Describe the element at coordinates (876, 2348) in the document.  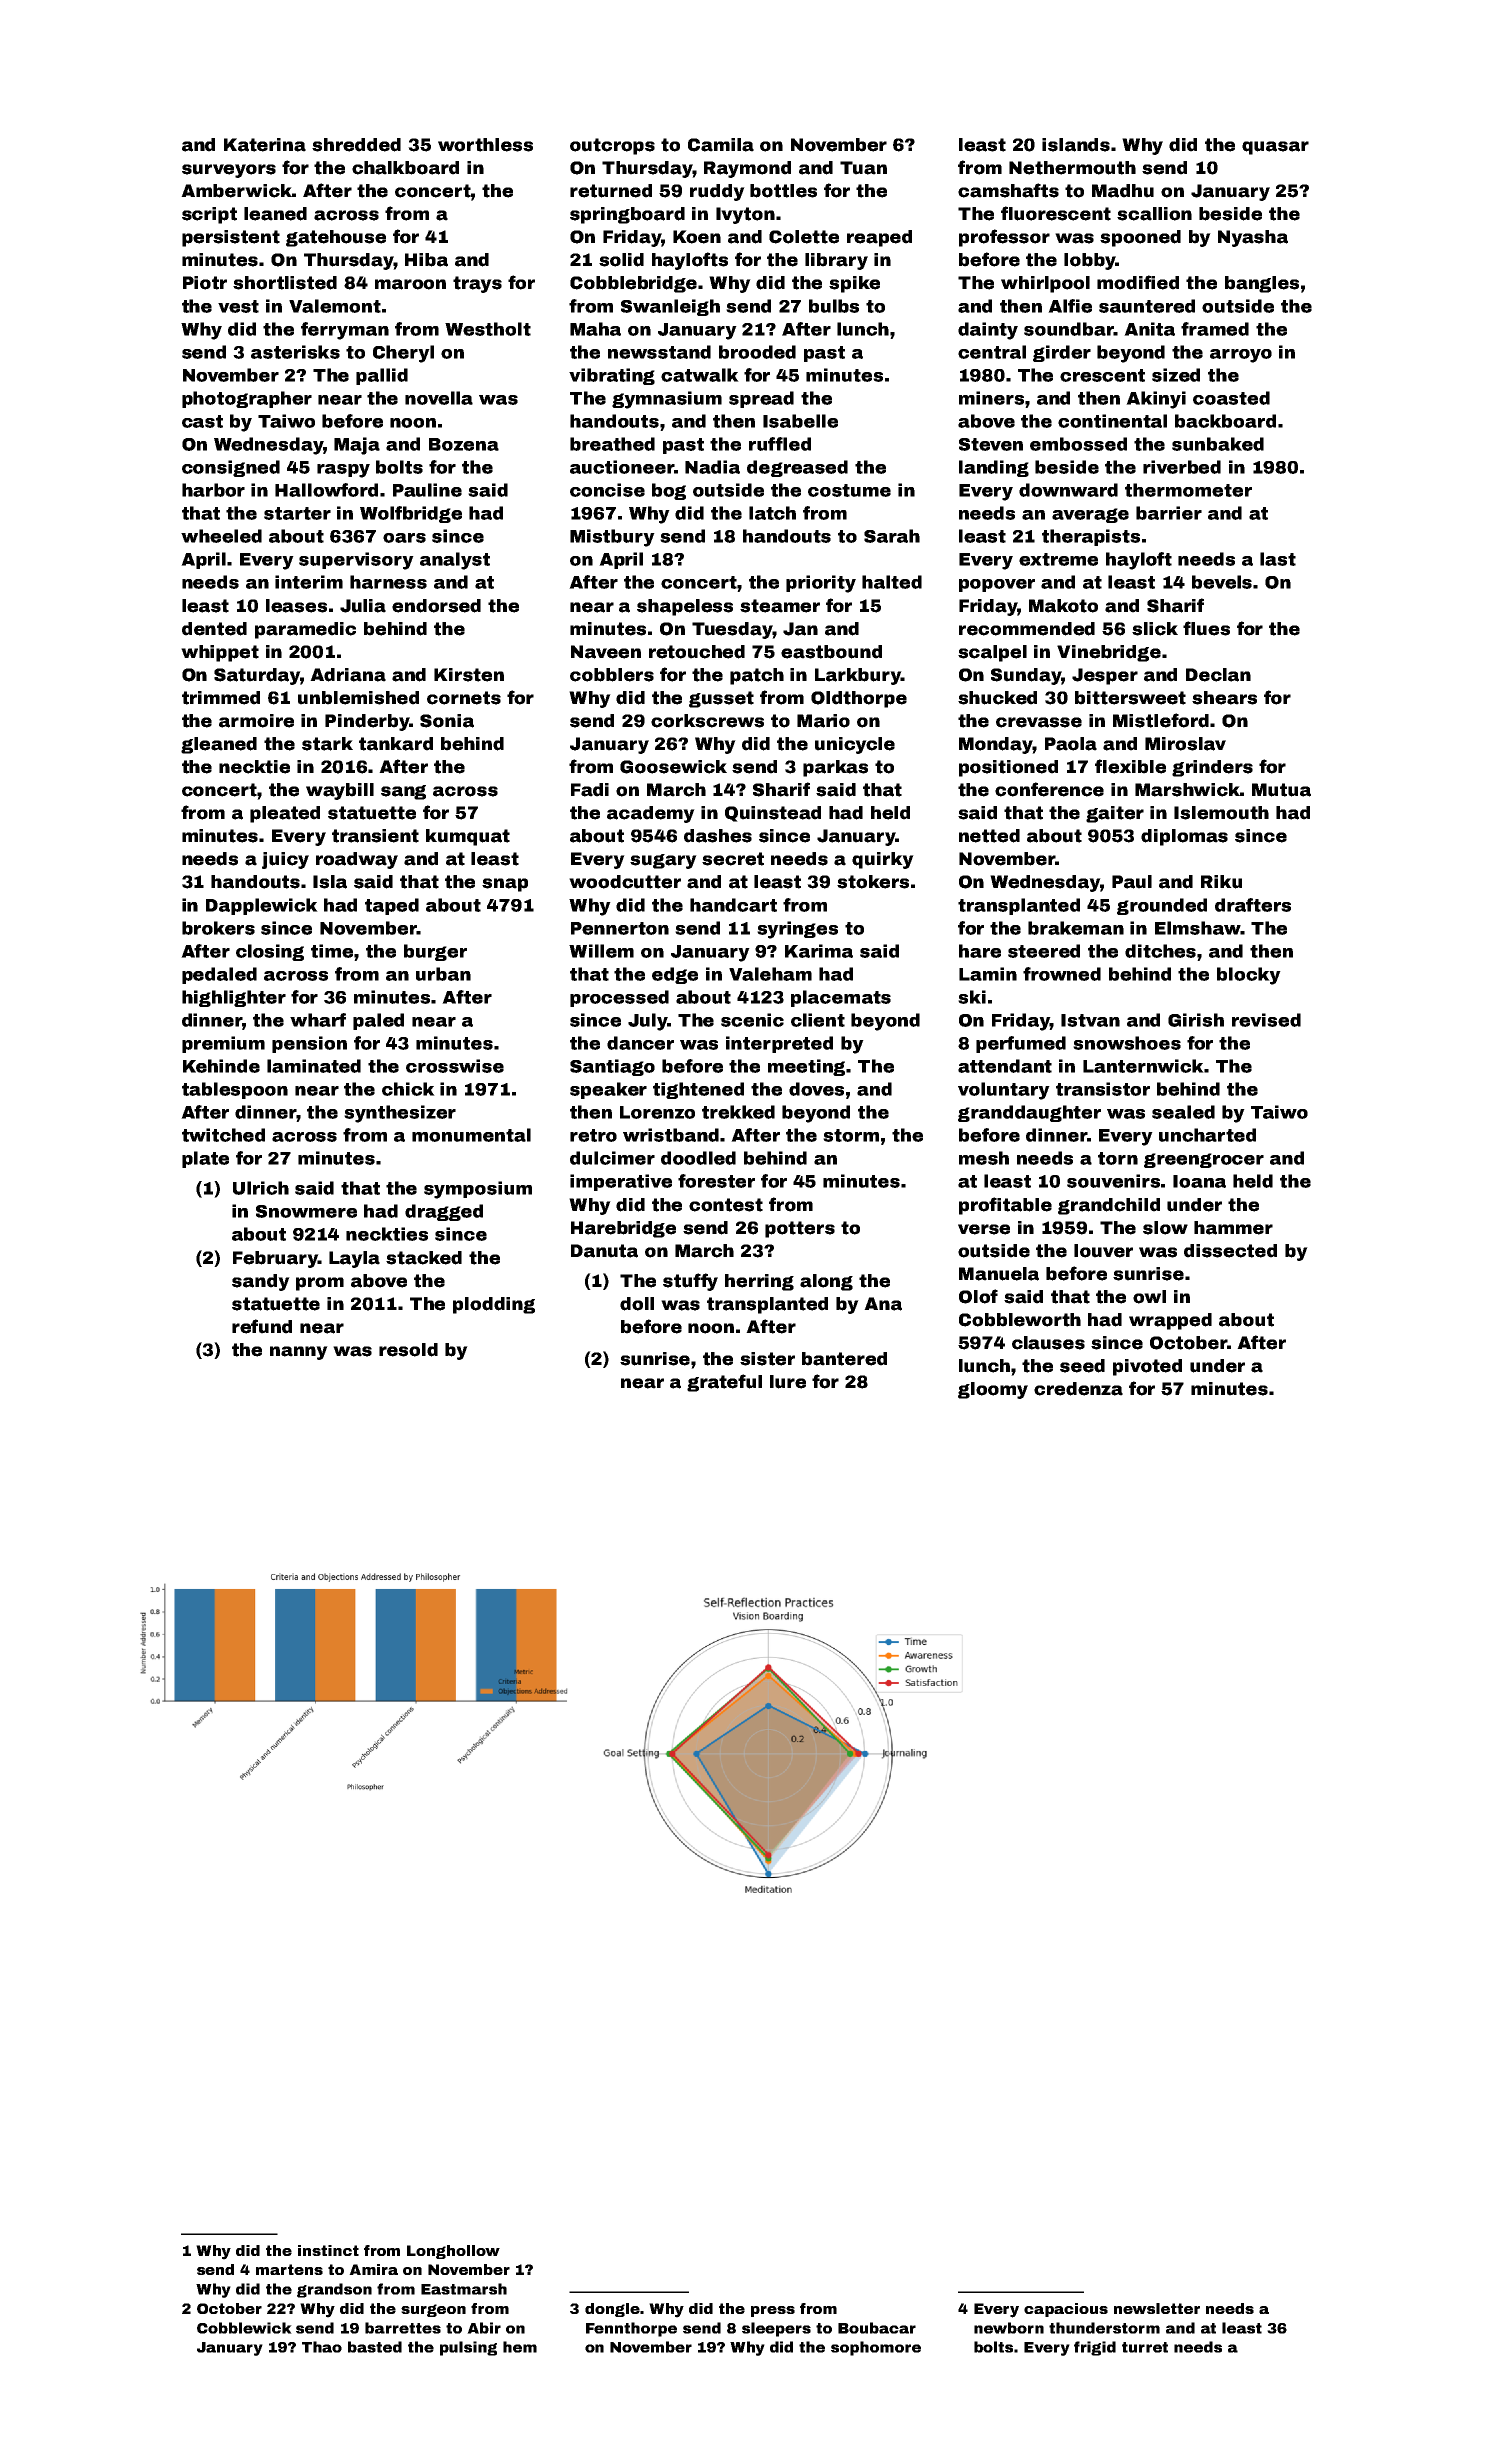
I see `sophomore` at that location.
